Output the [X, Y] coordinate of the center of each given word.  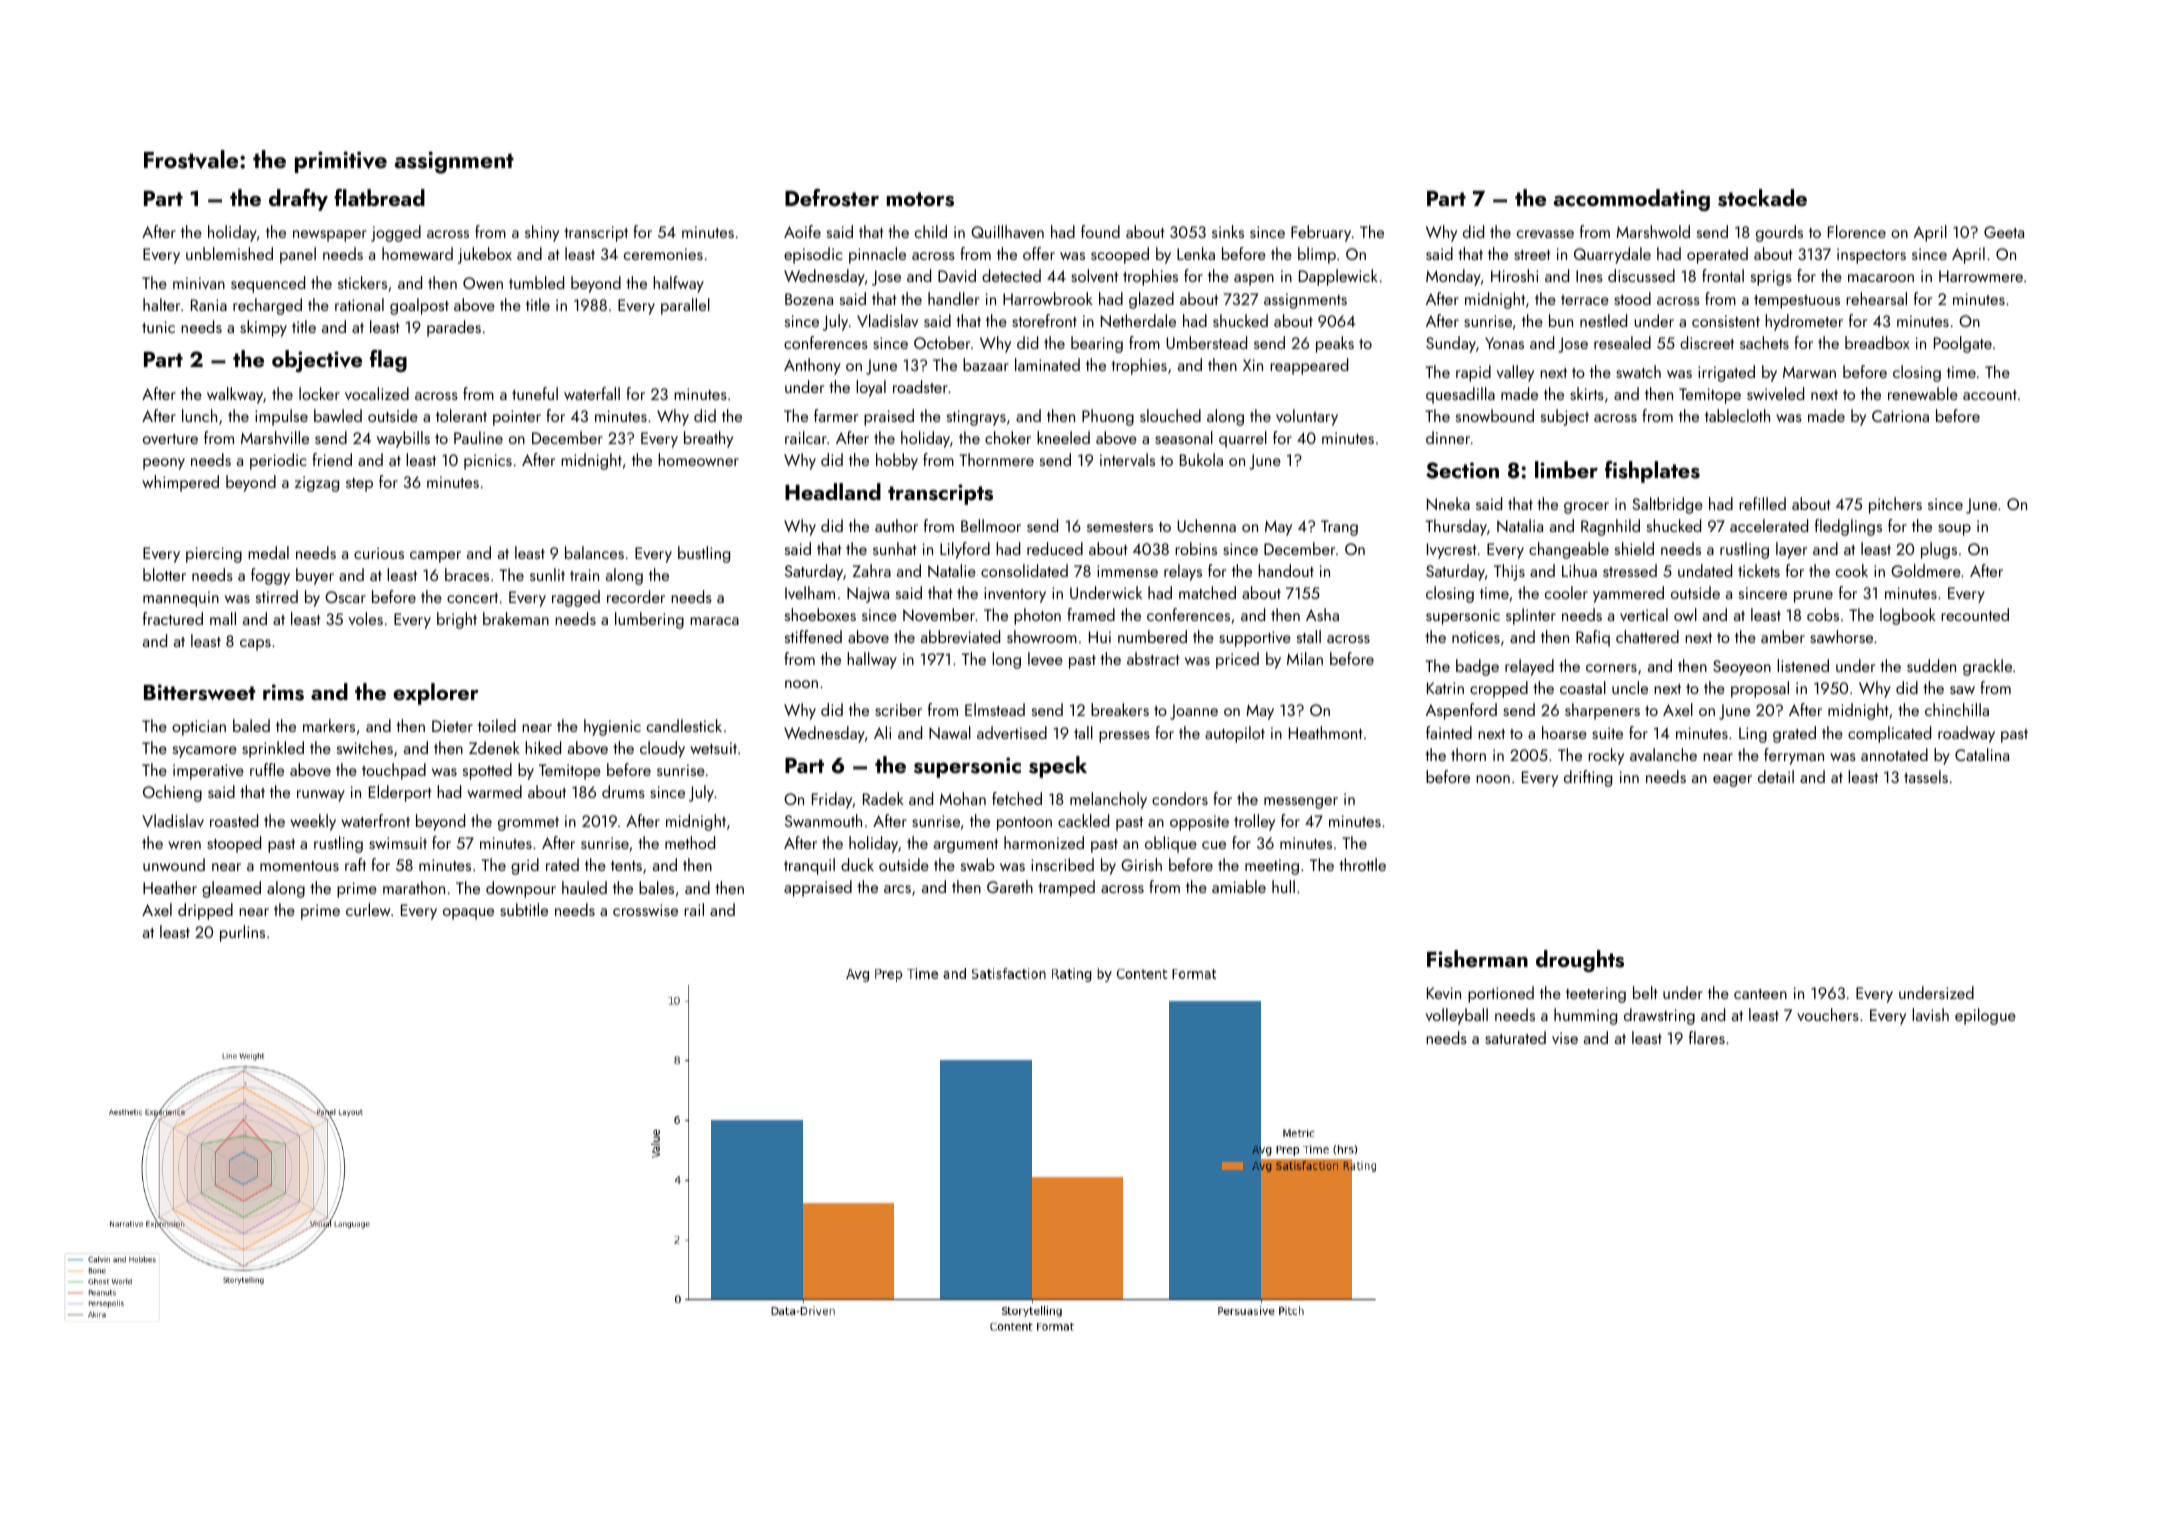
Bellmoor [991, 525]
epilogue [1985, 1016]
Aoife [802, 231]
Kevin [1444, 993]
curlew [368, 909]
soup [1954, 530]
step [359, 485]
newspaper [330, 236]
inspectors [1871, 256]
